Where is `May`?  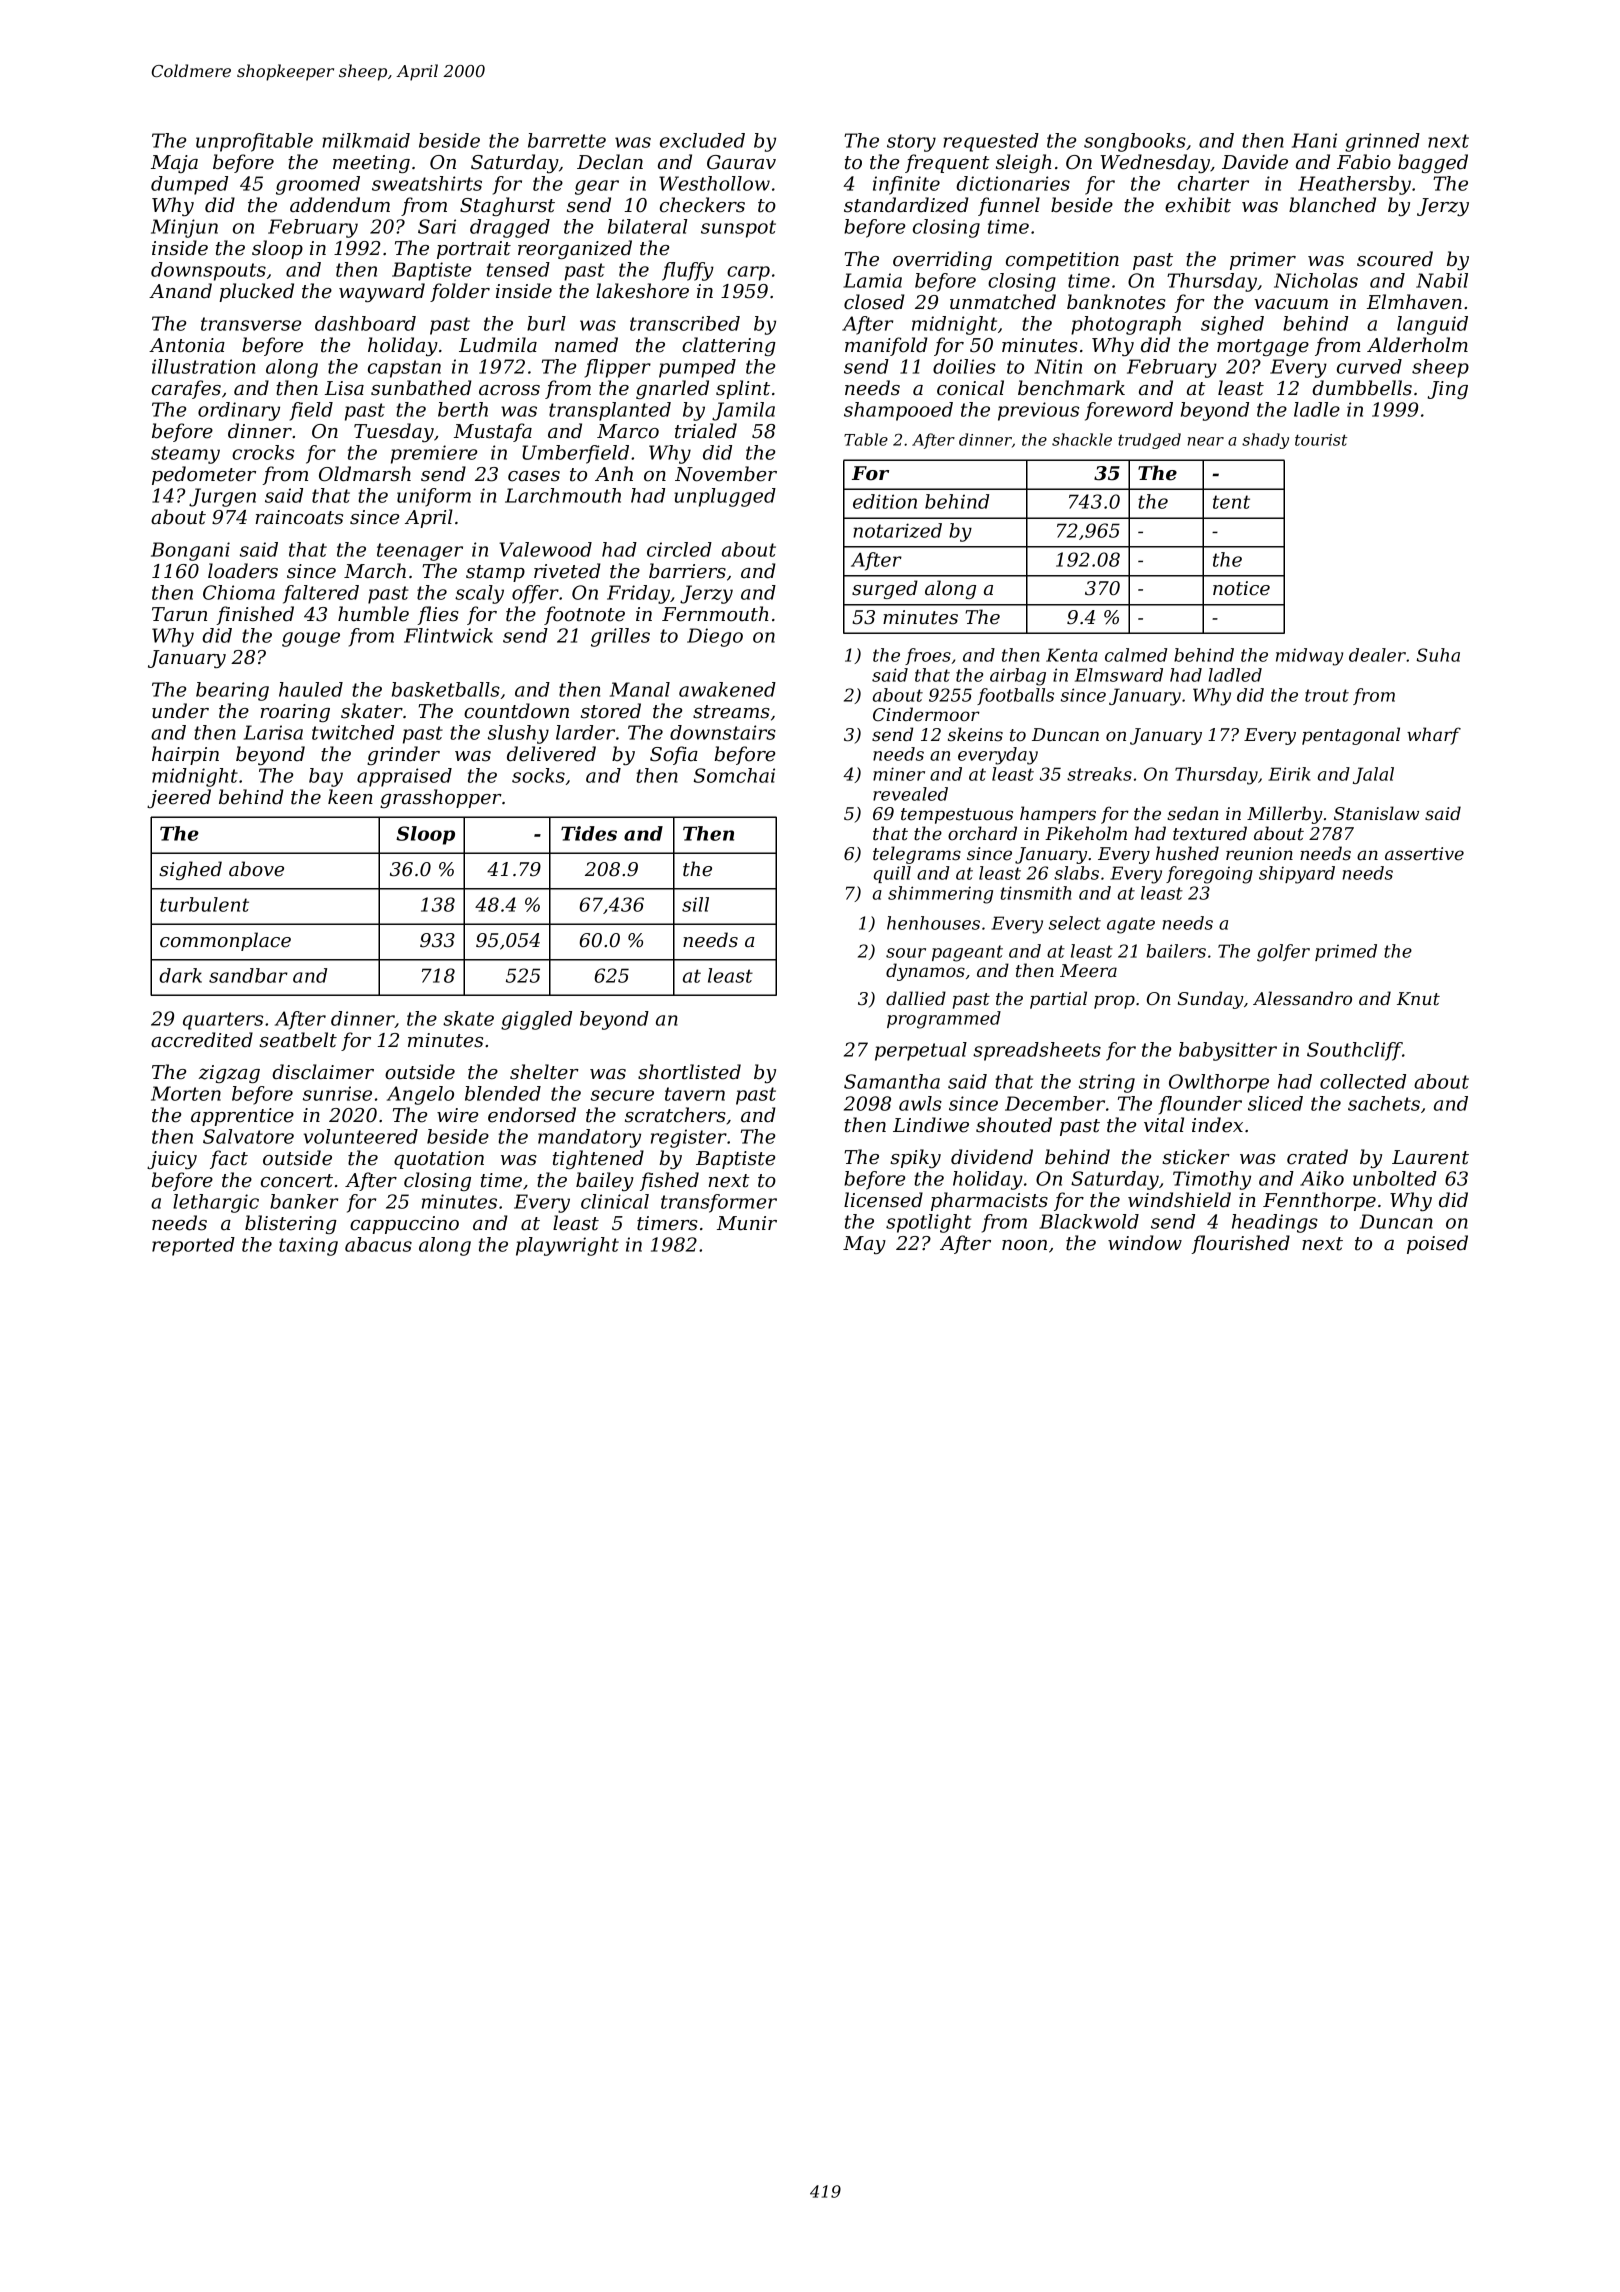
May is located at coordinates (864, 1245).
